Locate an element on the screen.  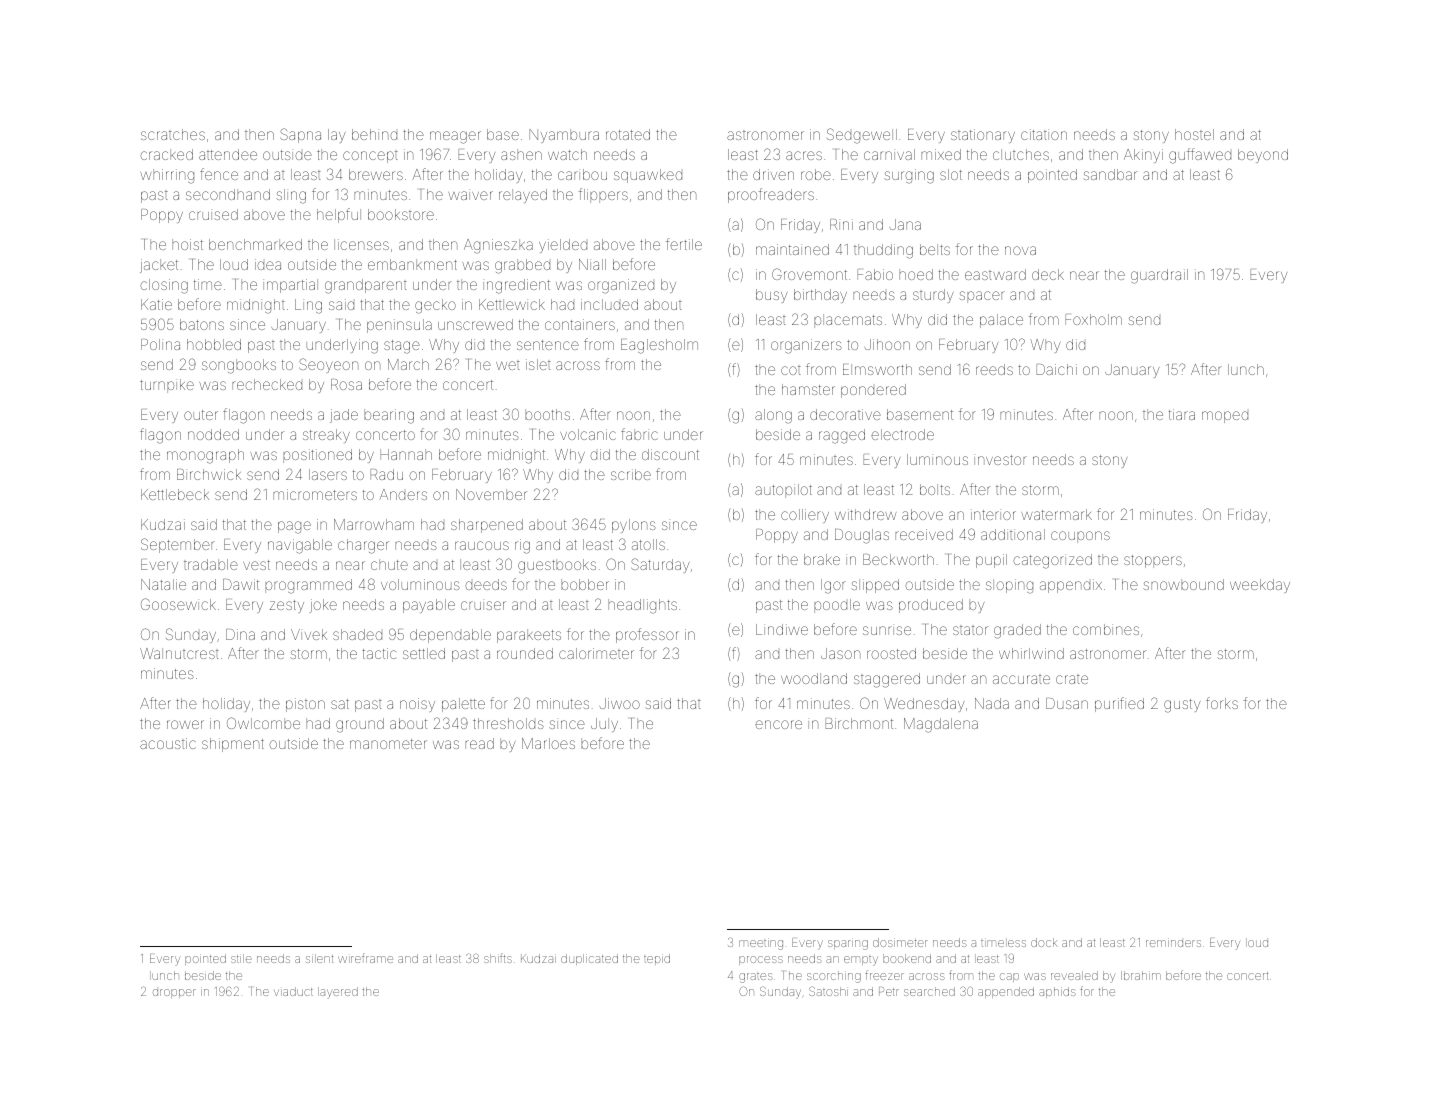
coupons is located at coordinates (1080, 537).
